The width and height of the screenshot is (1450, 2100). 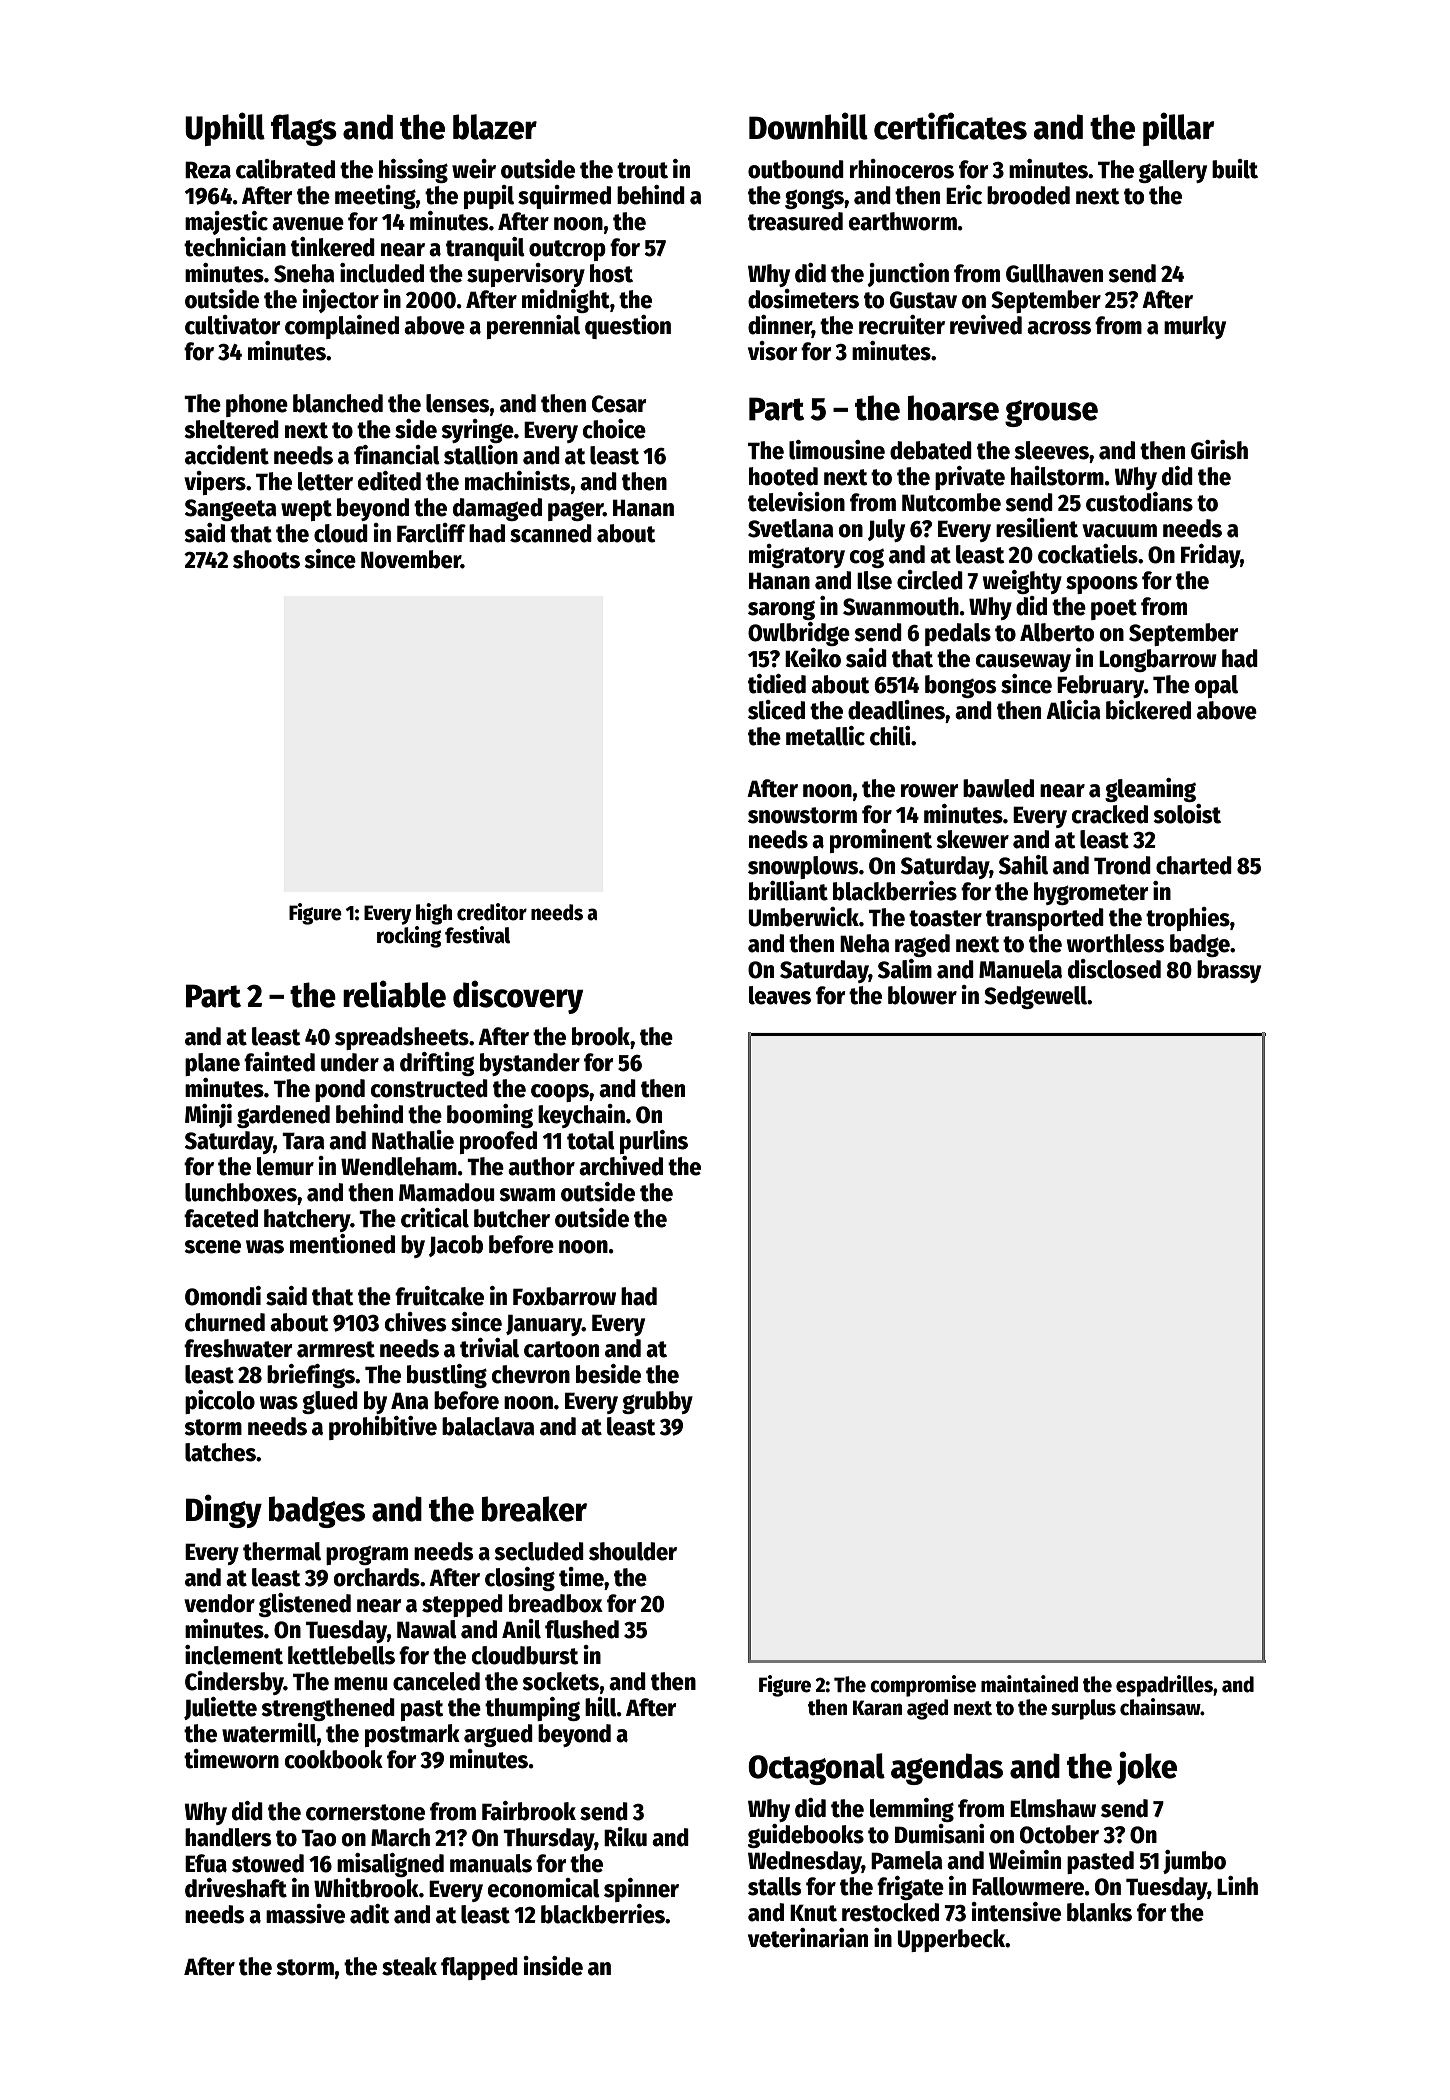 I want to click on private, so click(x=970, y=478).
